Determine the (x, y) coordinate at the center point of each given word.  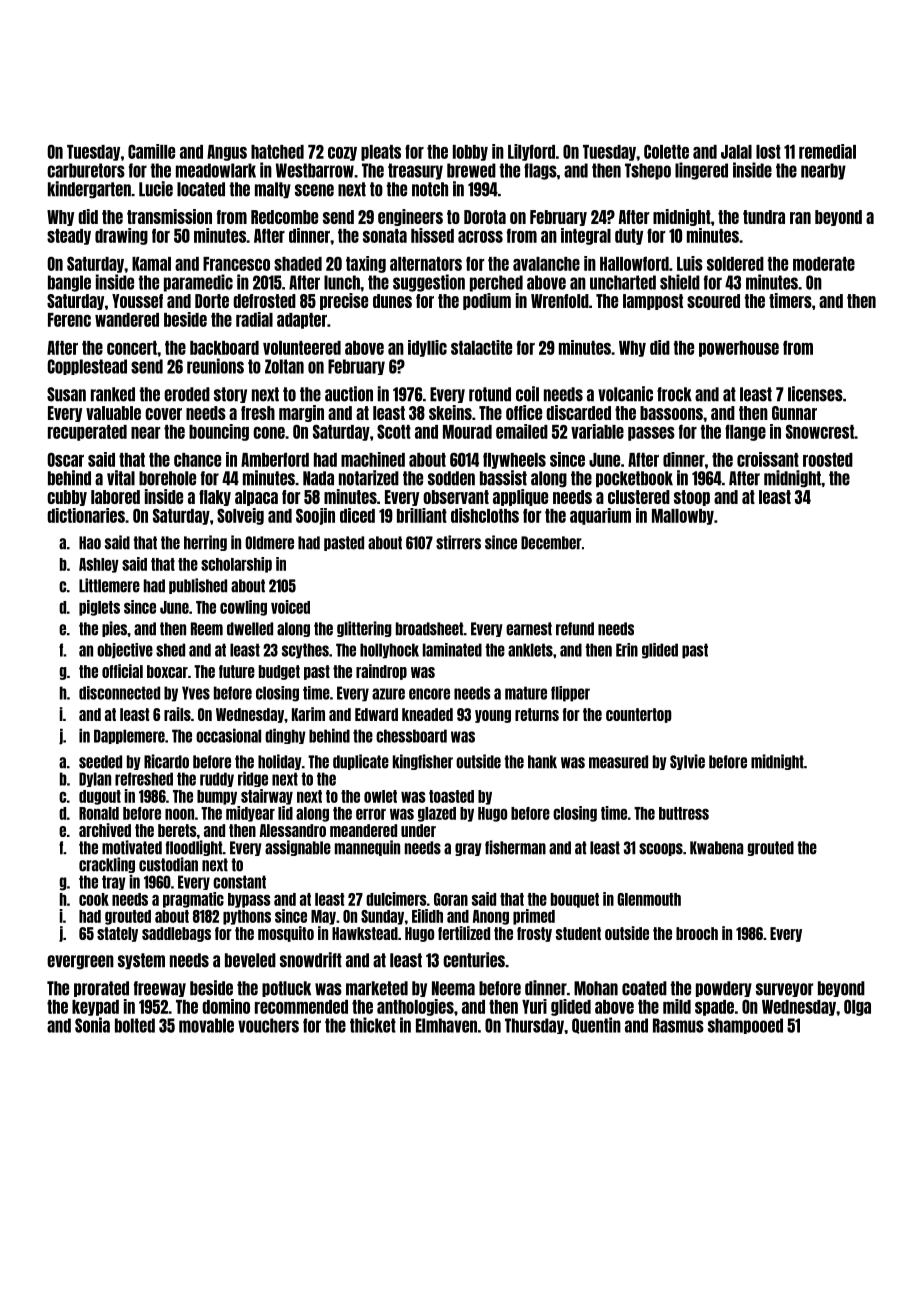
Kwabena (716, 848)
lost (768, 152)
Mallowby (683, 517)
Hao (90, 543)
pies (114, 629)
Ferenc (69, 320)
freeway (160, 989)
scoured (713, 301)
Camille (151, 151)
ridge (253, 779)
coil (527, 394)
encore (429, 694)
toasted (451, 796)
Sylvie (687, 762)
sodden (451, 478)
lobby (470, 153)
